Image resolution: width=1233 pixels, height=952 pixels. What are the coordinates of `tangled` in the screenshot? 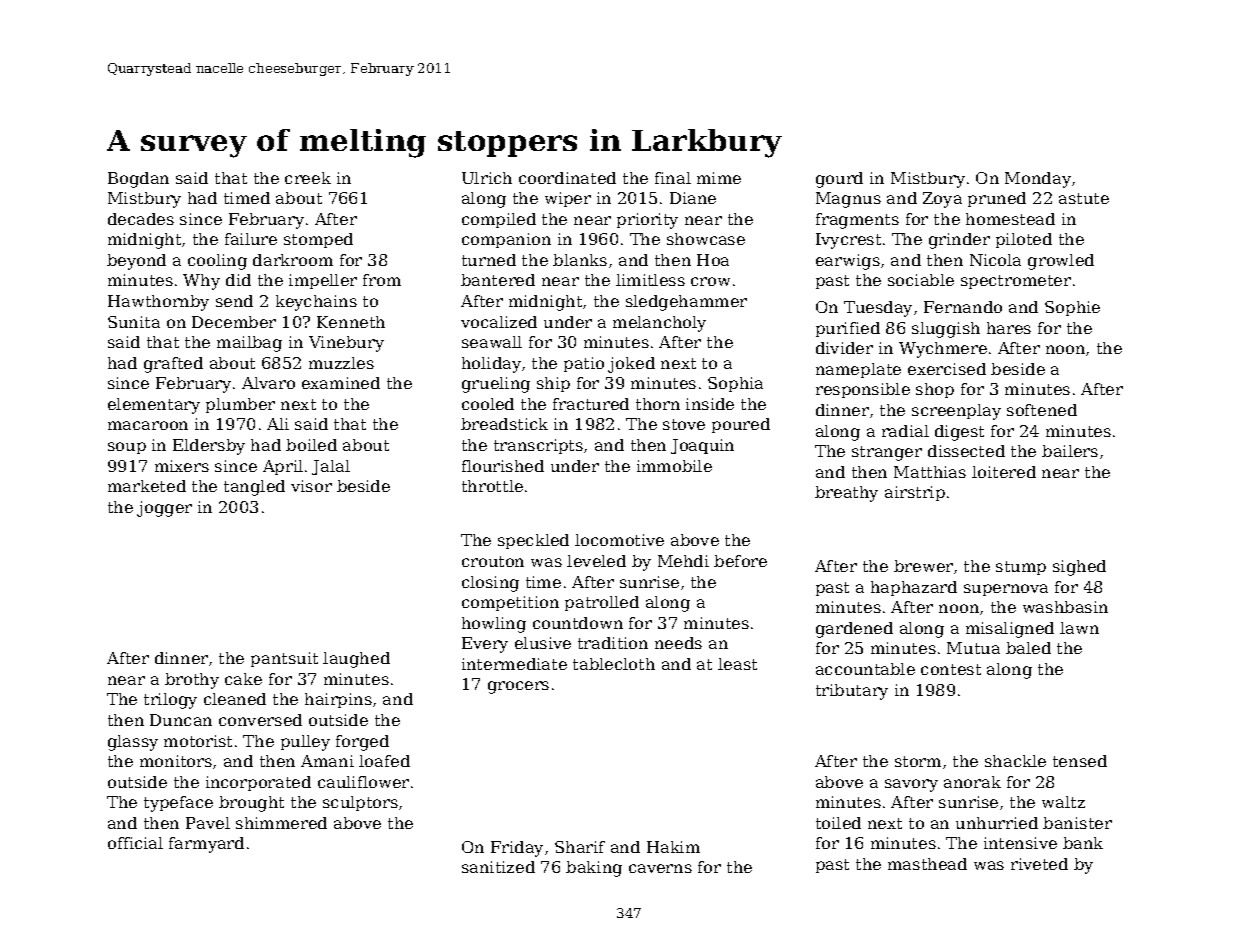 It's located at (254, 488).
